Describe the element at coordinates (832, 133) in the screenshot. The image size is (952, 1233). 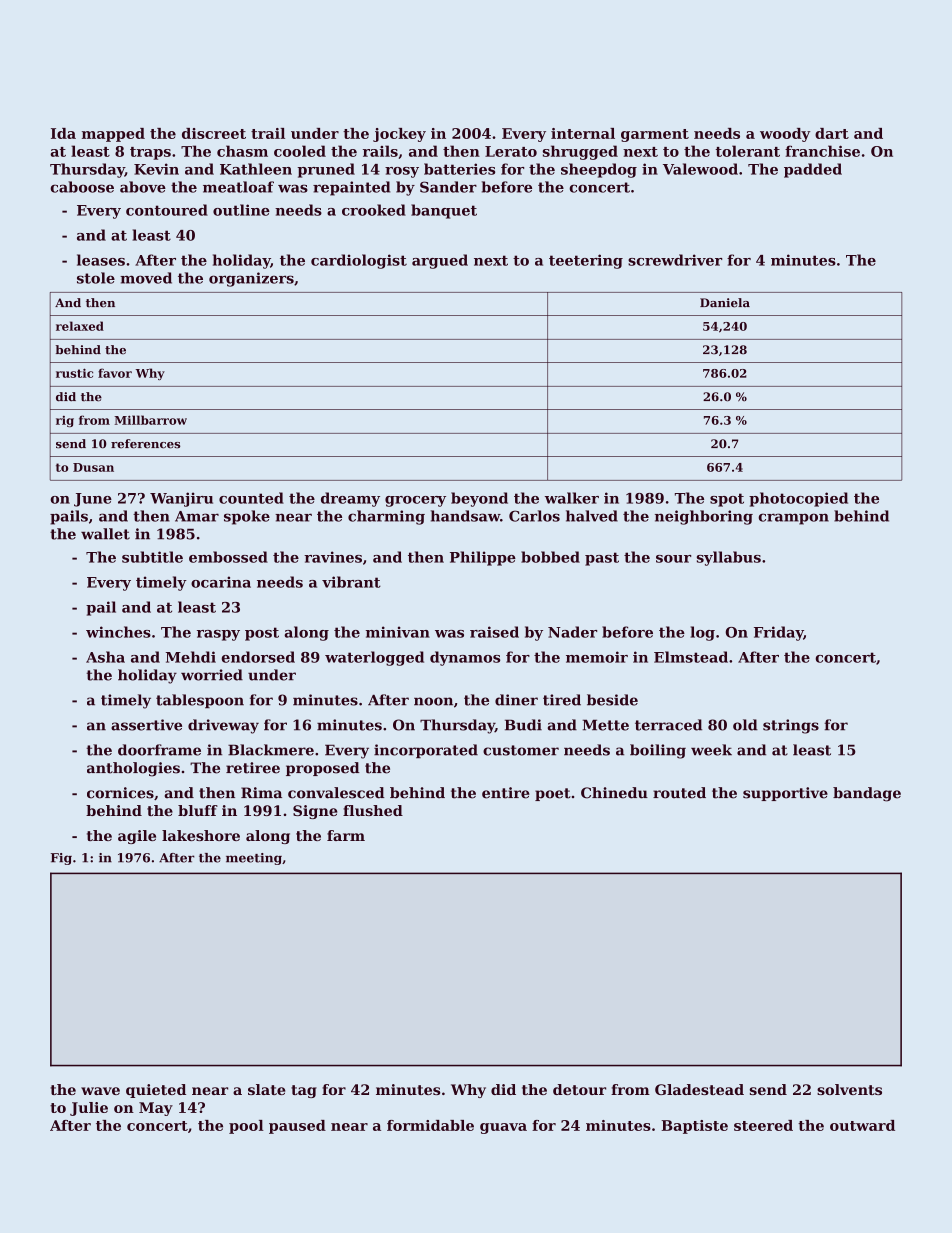
I see `dart` at that location.
